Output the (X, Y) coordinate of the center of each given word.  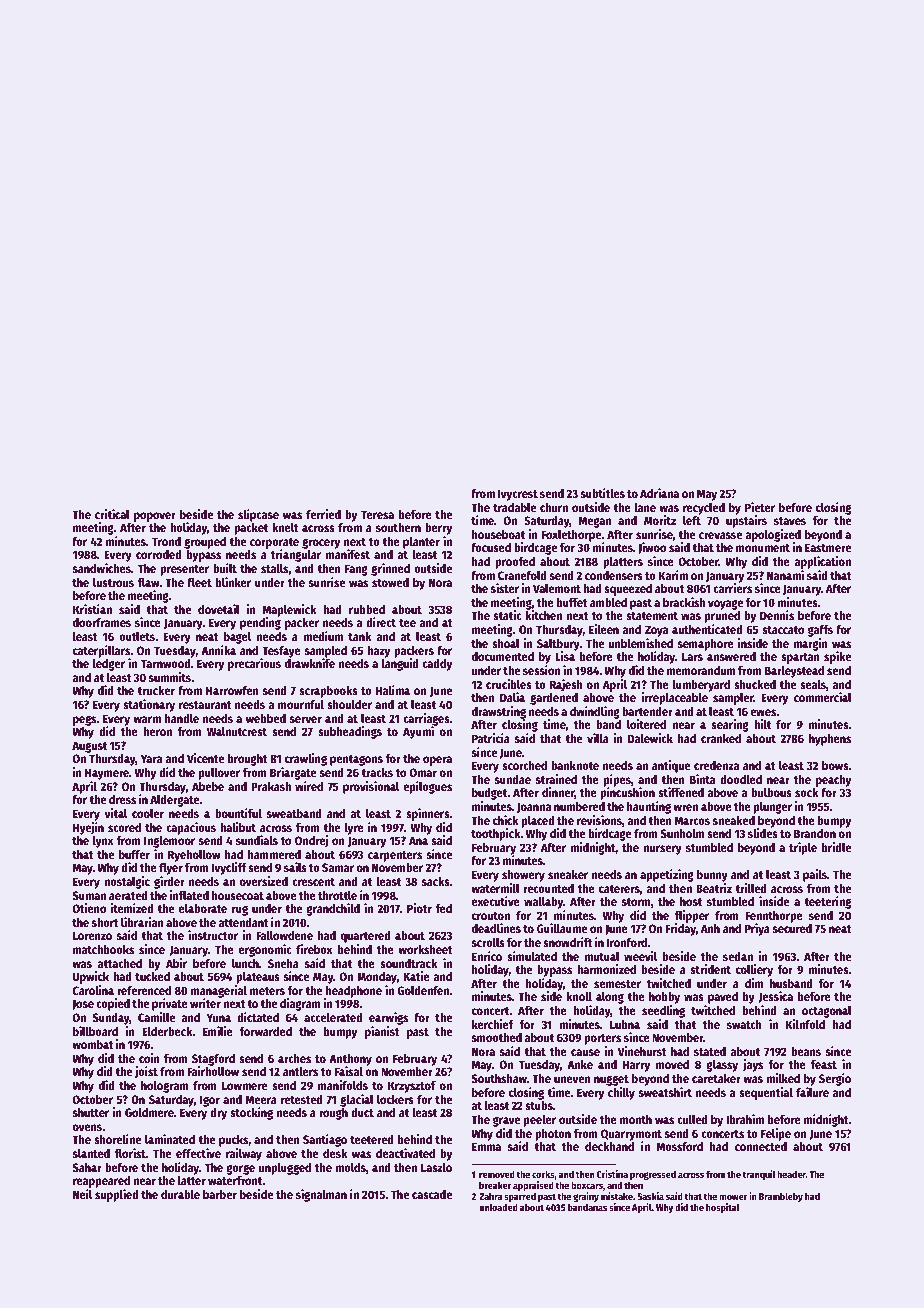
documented (503, 656)
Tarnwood (166, 663)
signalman (321, 1195)
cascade (432, 1194)
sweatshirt (665, 1092)
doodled (741, 779)
